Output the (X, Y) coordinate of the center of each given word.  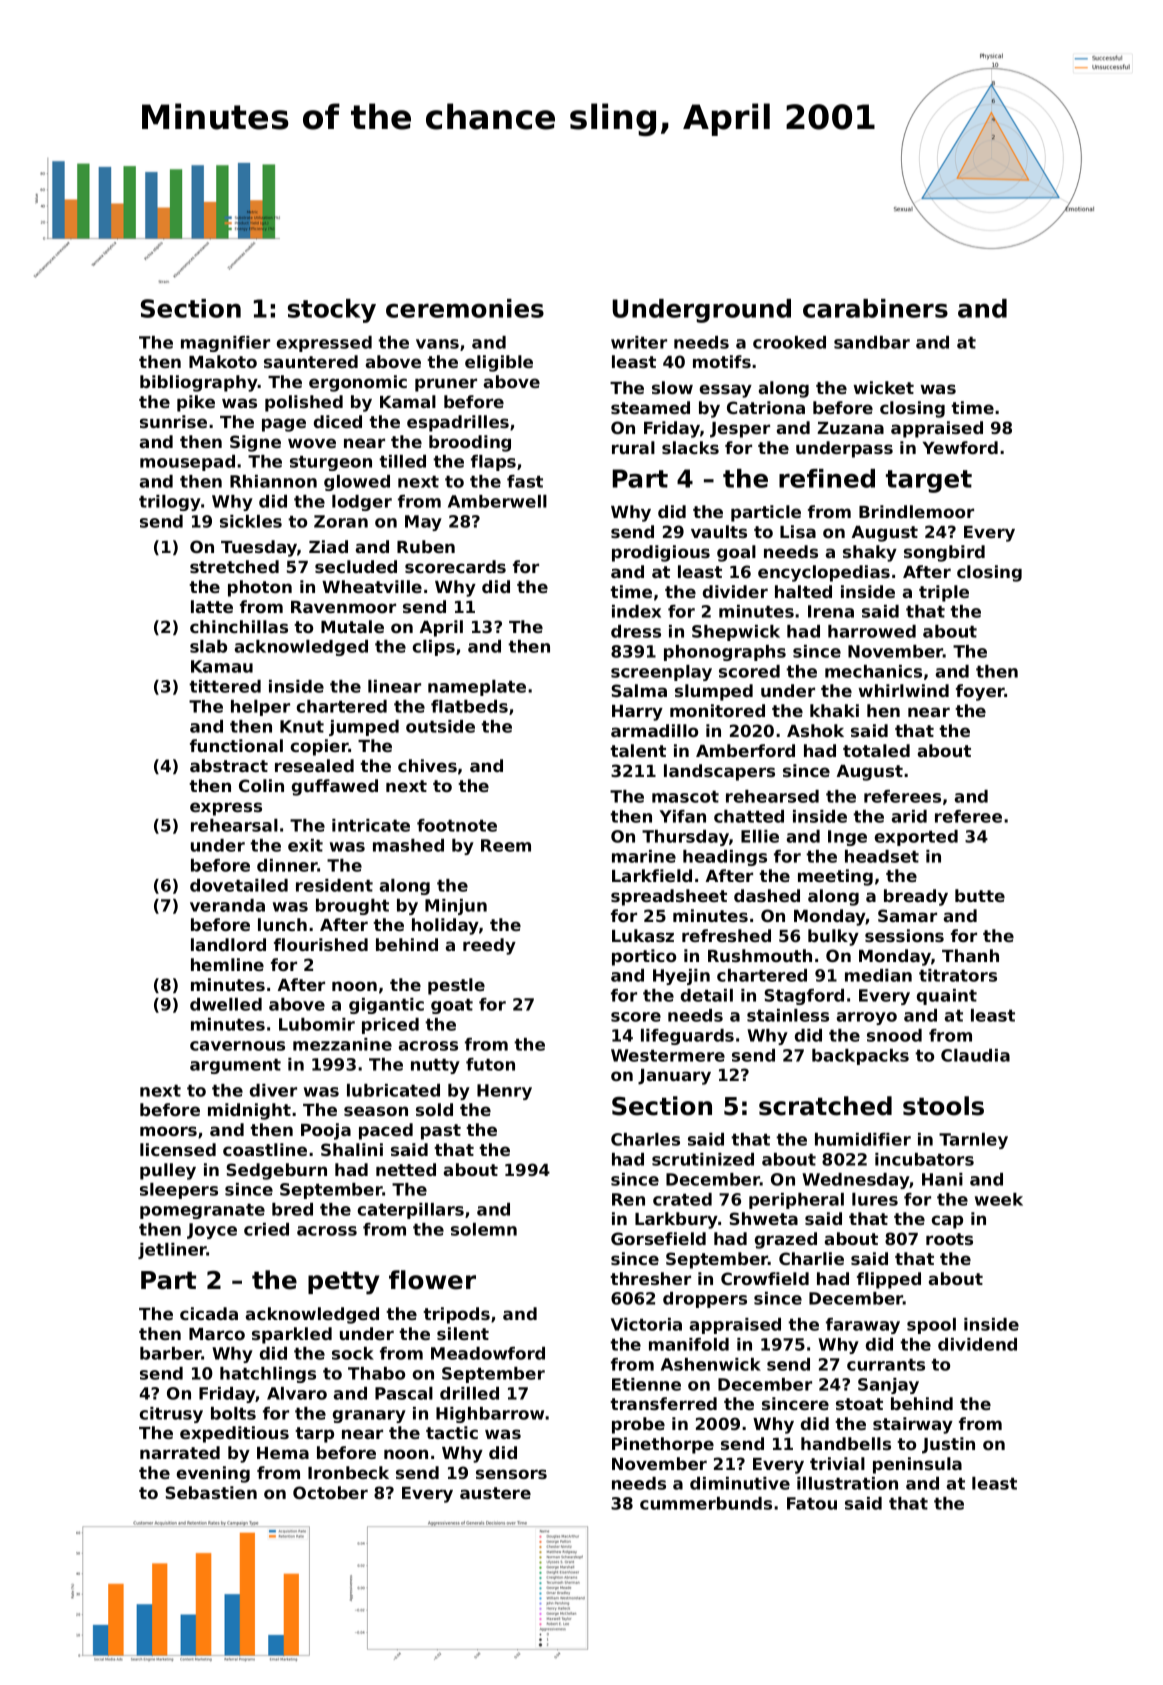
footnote (457, 825)
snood (894, 1035)
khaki (834, 710)
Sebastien (211, 1492)
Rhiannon (273, 481)
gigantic (386, 1006)
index (636, 611)
